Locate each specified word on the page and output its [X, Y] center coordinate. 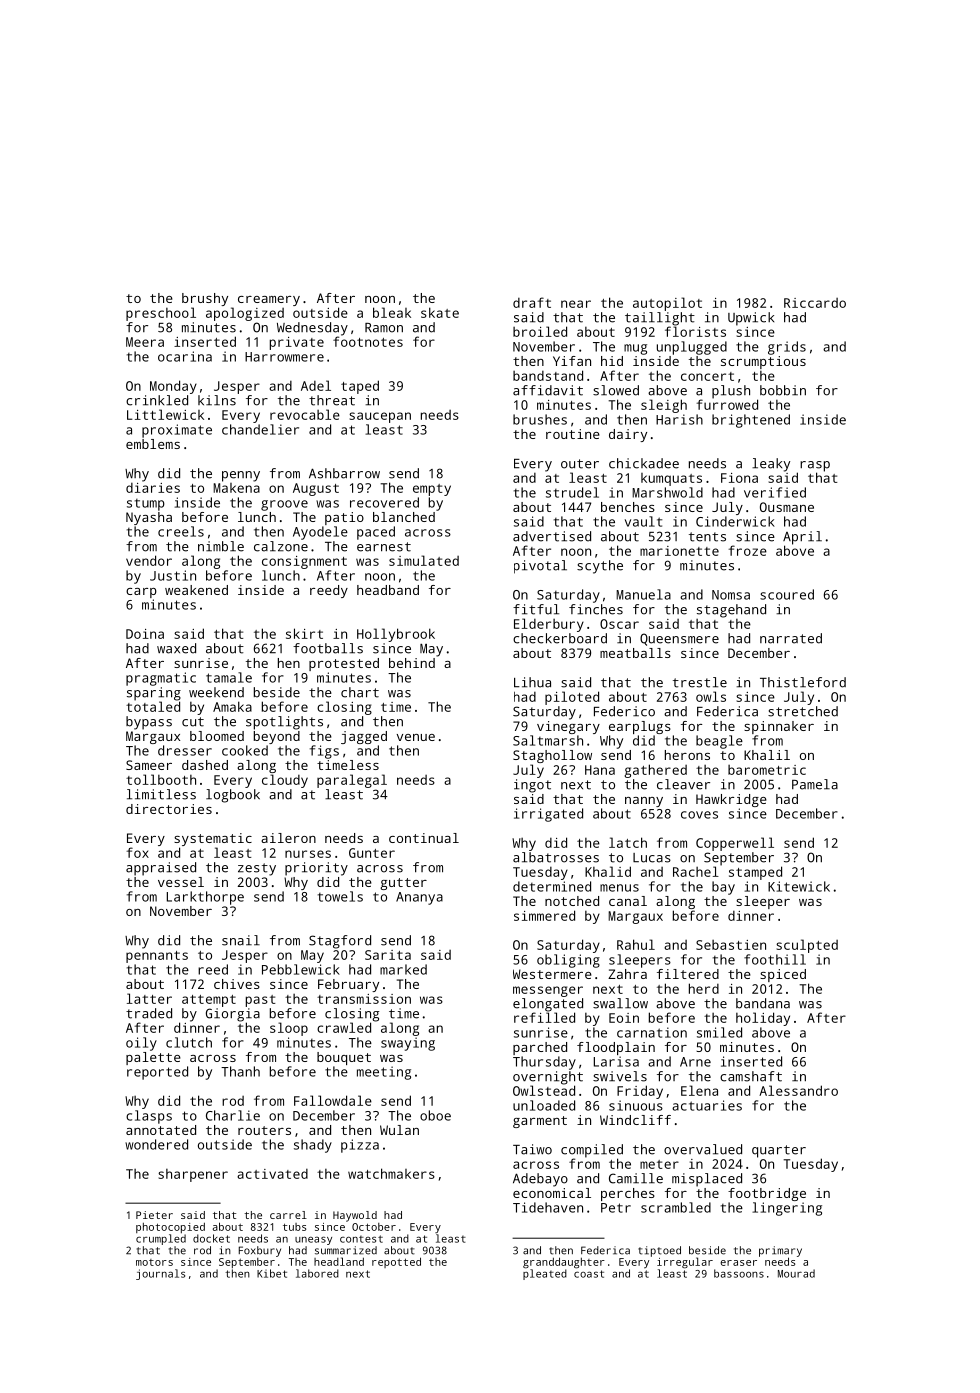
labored [317, 1273]
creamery [269, 301]
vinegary [568, 727]
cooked [245, 750]
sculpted [807, 946]
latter [149, 998]
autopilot [667, 304]
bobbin [783, 390]
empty [432, 490]
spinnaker [779, 727]
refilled [544, 1017]
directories [169, 809]
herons [687, 755]
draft [532, 302]
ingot [532, 786]
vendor [149, 560]
